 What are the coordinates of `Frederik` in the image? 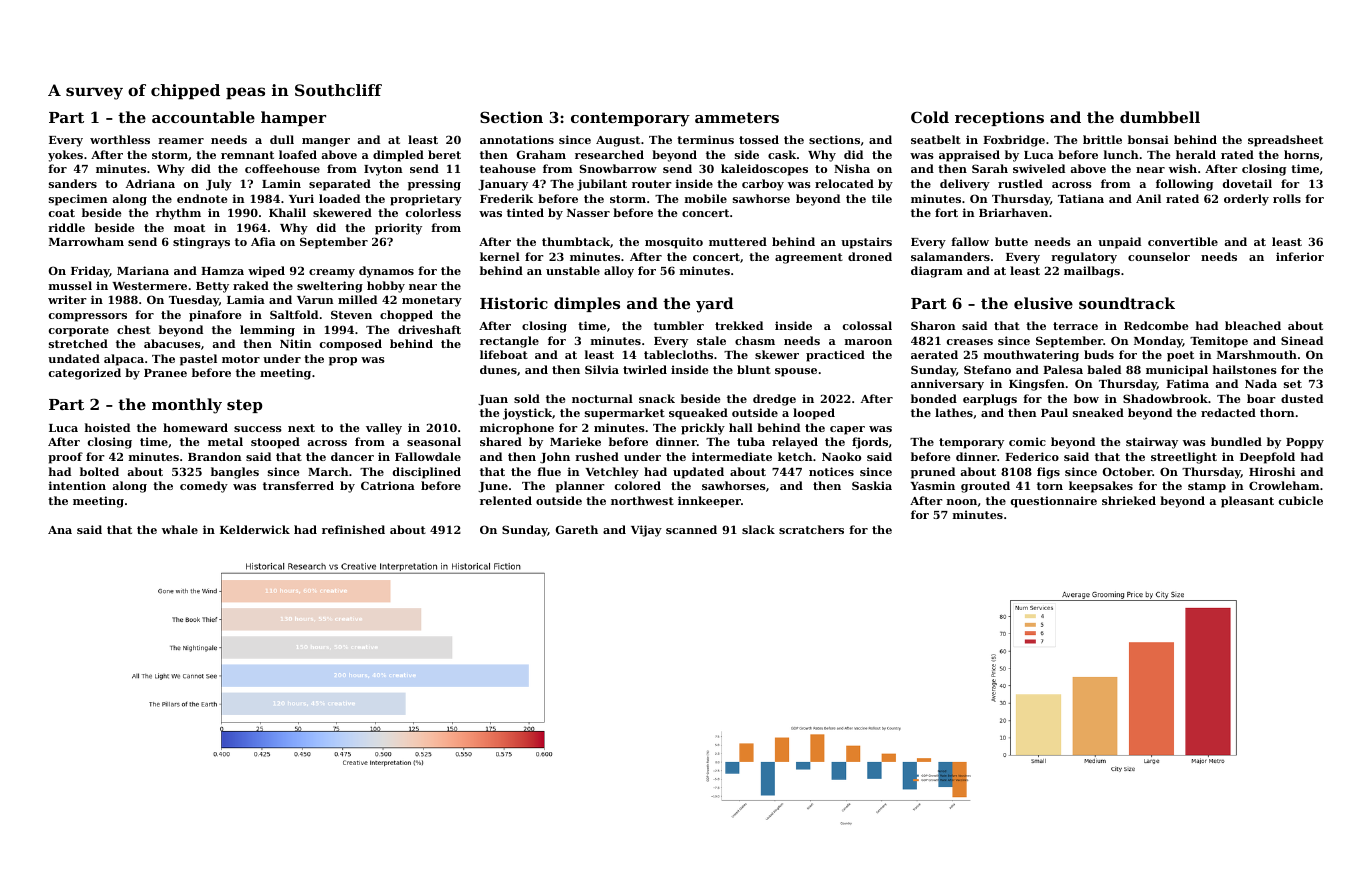 It's located at (506, 198).
